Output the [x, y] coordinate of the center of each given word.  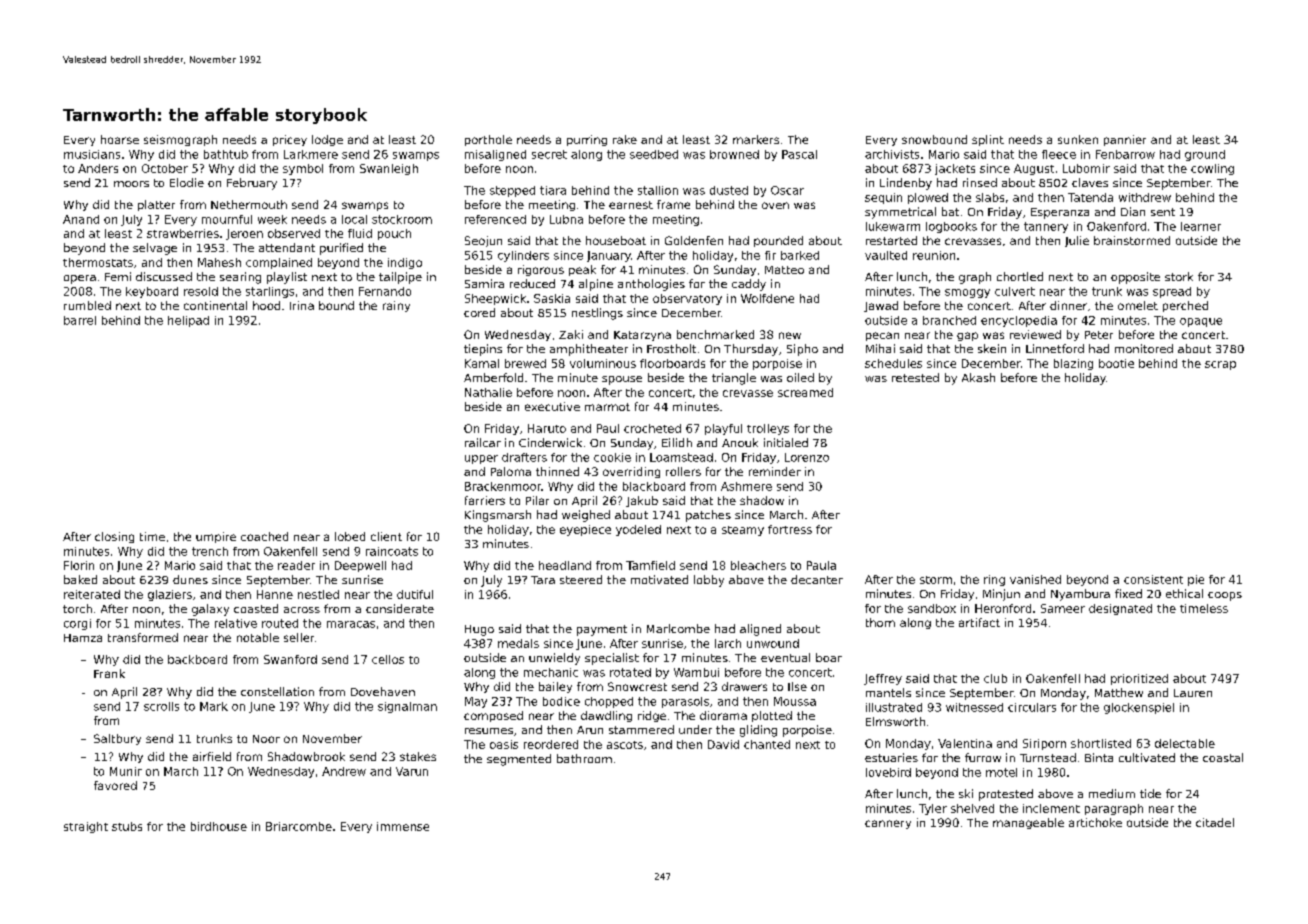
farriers [485, 500]
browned [734, 154]
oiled [800, 377]
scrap [1220, 365]
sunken [1078, 139]
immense [403, 826]
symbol [303, 169]
